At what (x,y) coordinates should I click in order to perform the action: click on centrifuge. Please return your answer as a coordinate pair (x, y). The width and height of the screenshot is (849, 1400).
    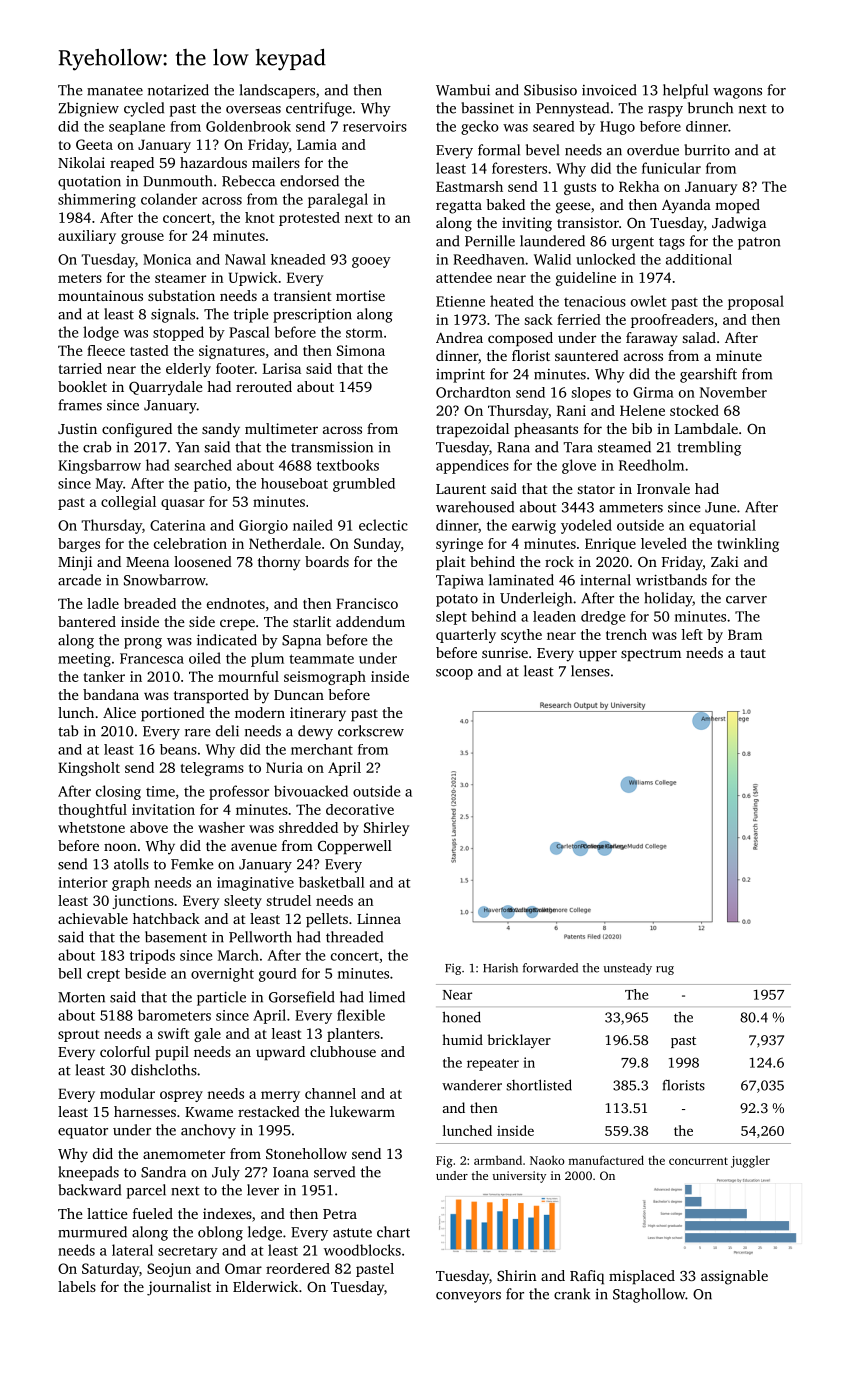
    Looking at the image, I should click on (319, 109).
